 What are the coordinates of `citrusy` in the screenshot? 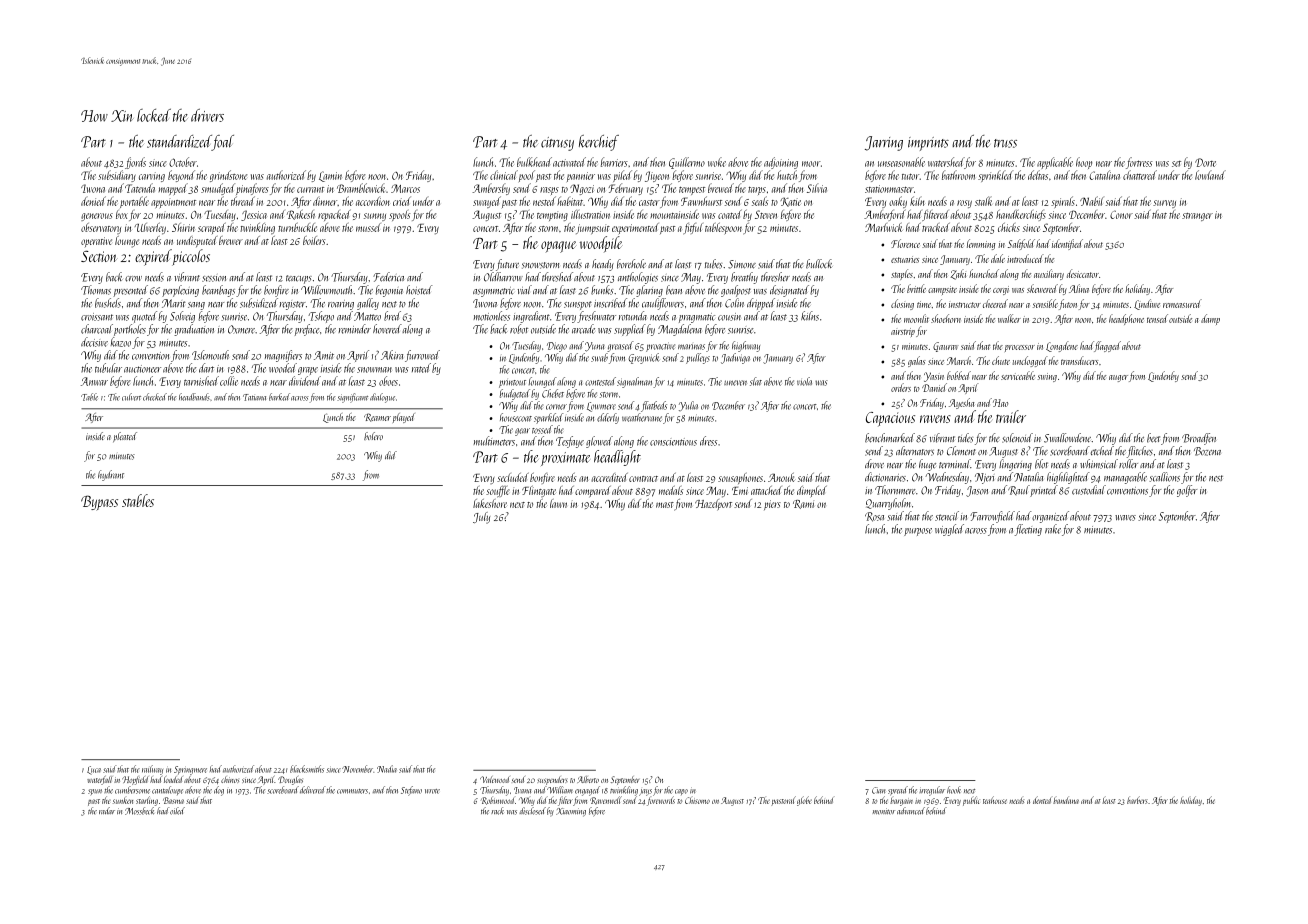 It's located at (557, 144).
